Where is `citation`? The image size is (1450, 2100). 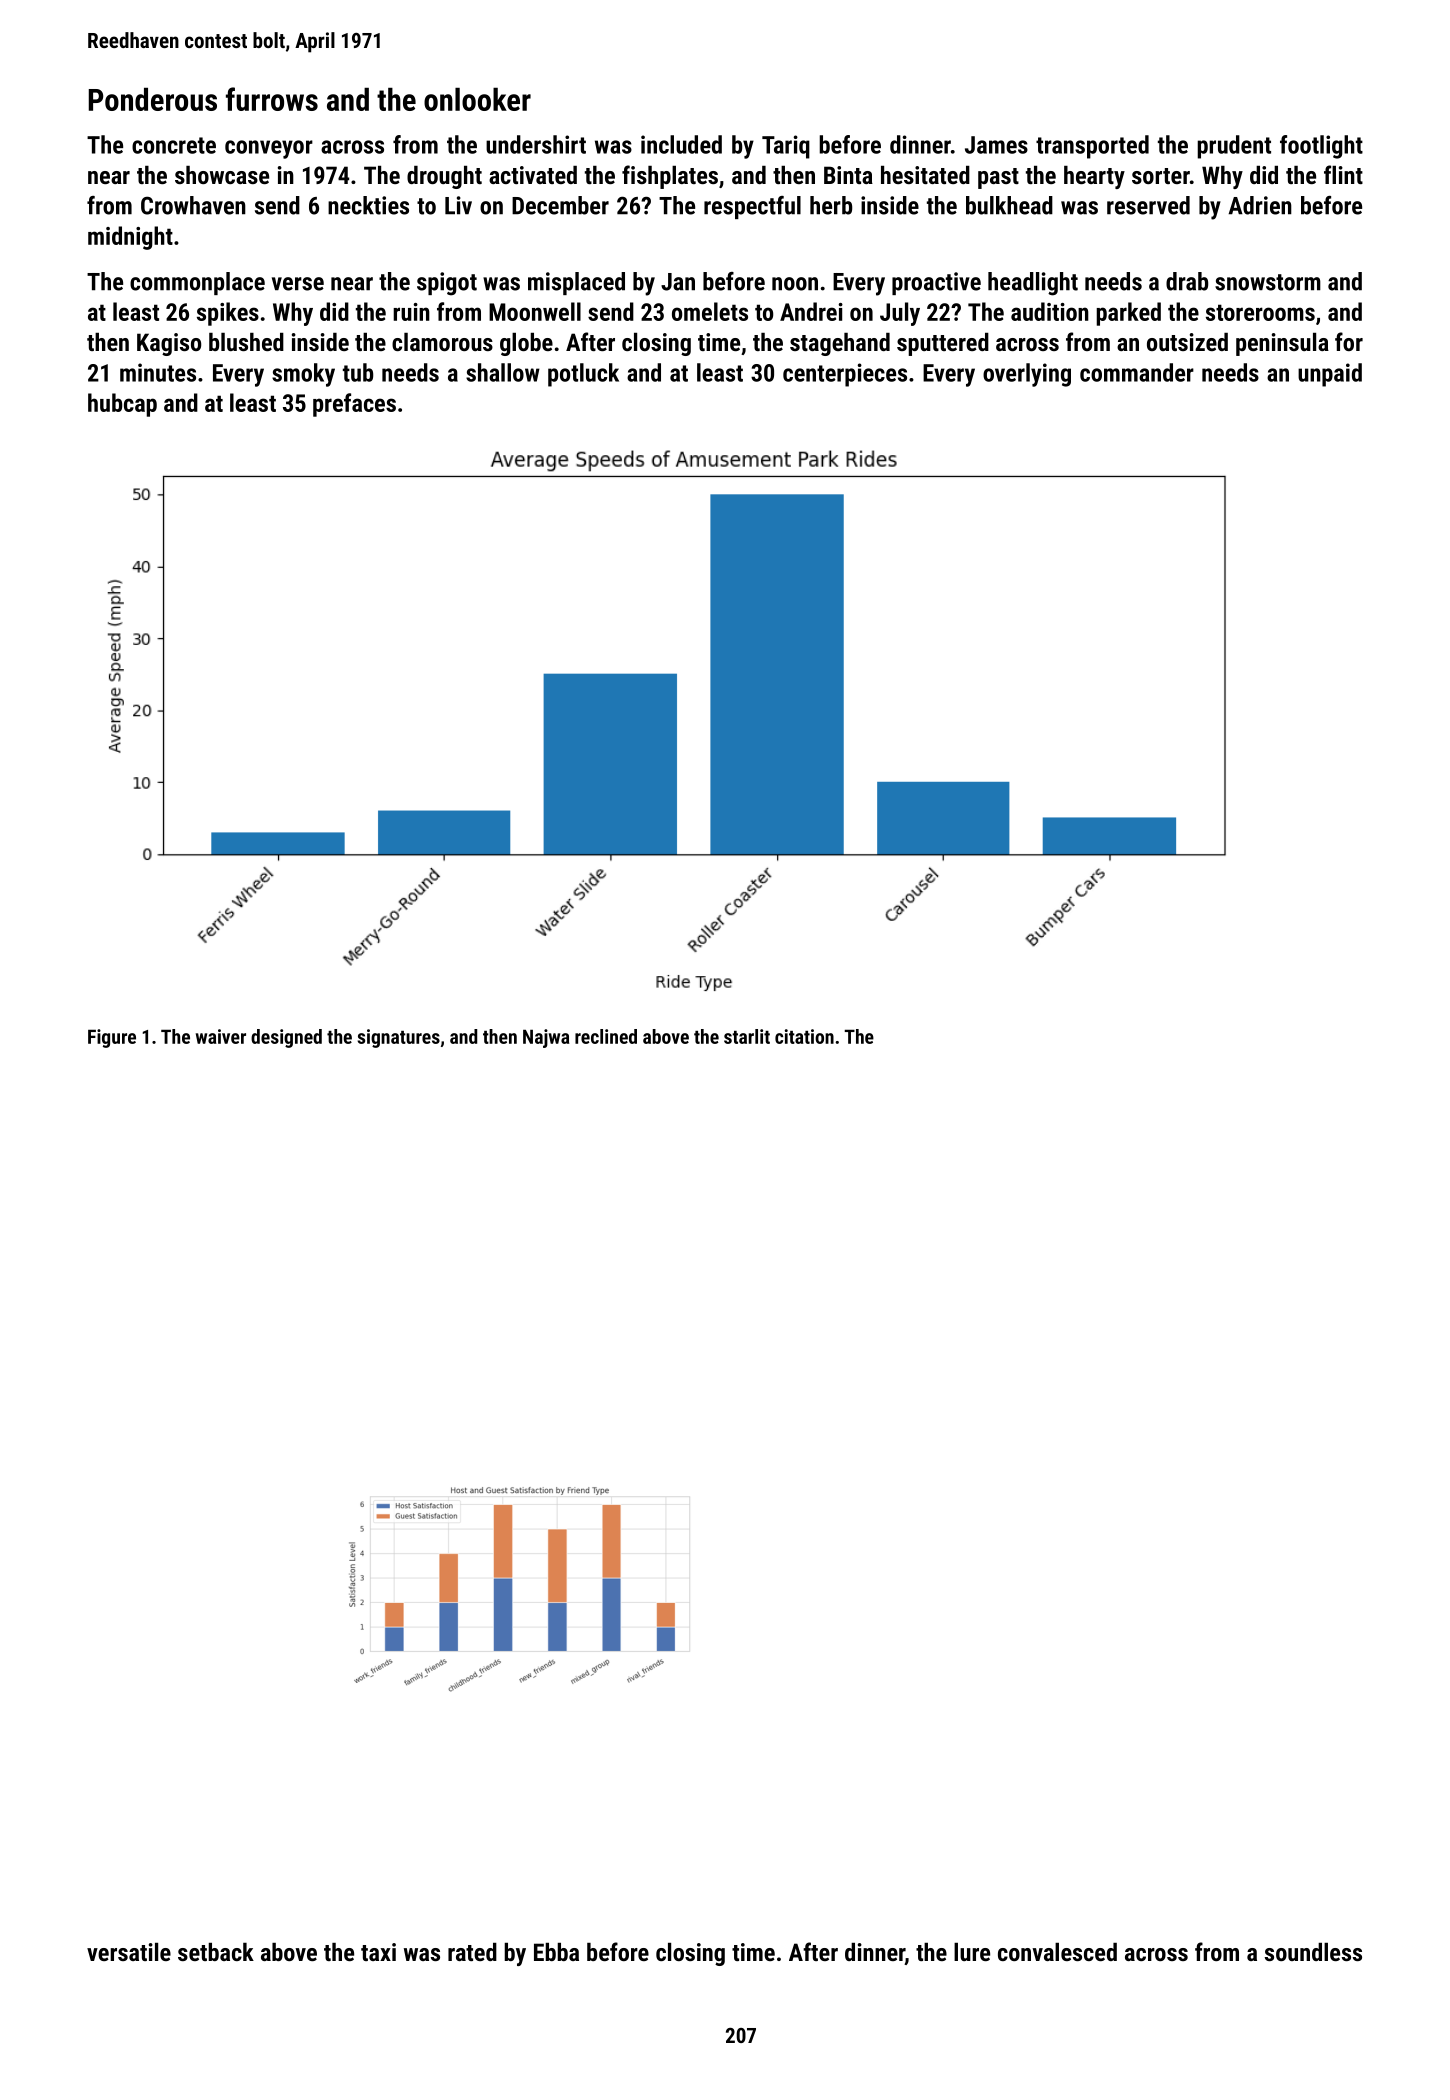
citation is located at coordinates (804, 1036).
